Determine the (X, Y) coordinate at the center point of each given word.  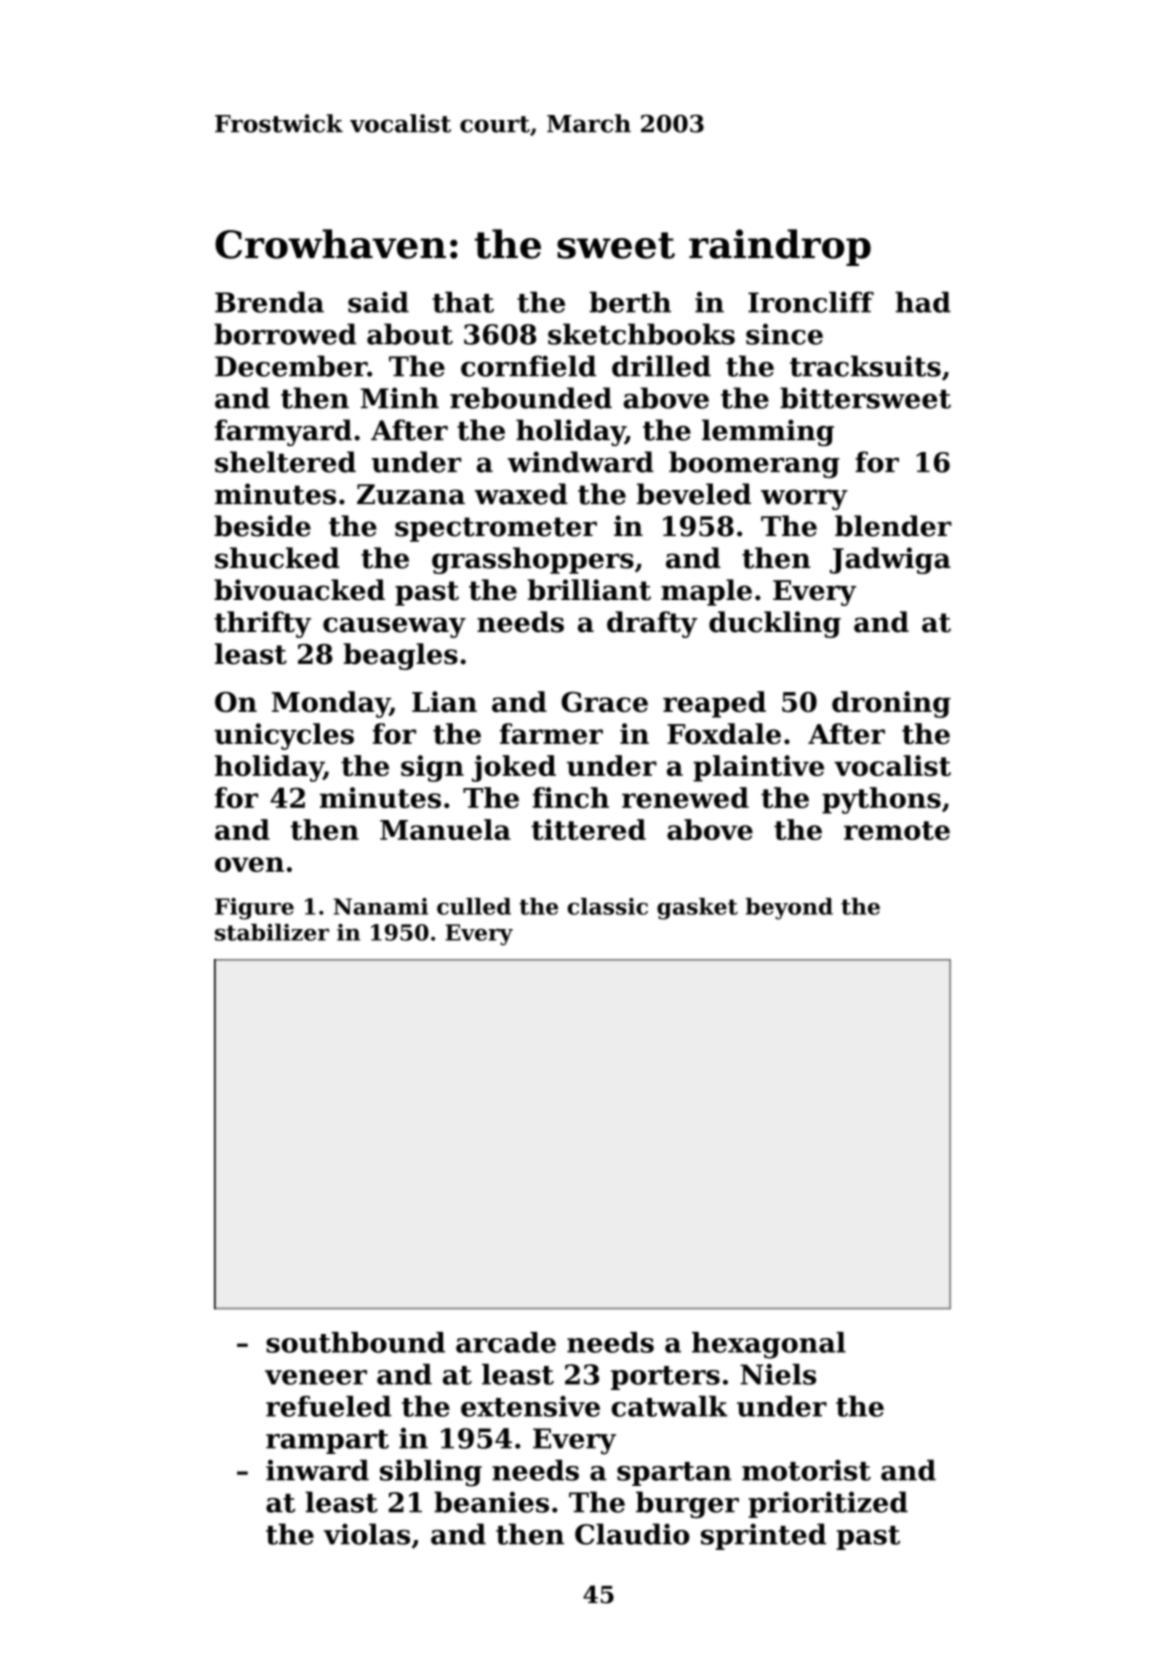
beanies (491, 1502)
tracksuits (865, 366)
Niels (778, 1374)
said (378, 302)
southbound (355, 1342)
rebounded (531, 398)
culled (474, 906)
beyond (789, 909)
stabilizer (272, 932)
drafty (652, 624)
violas (367, 1534)
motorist (806, 1470)
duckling (775, 624)
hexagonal (769, 1345)
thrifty (262, 624)
